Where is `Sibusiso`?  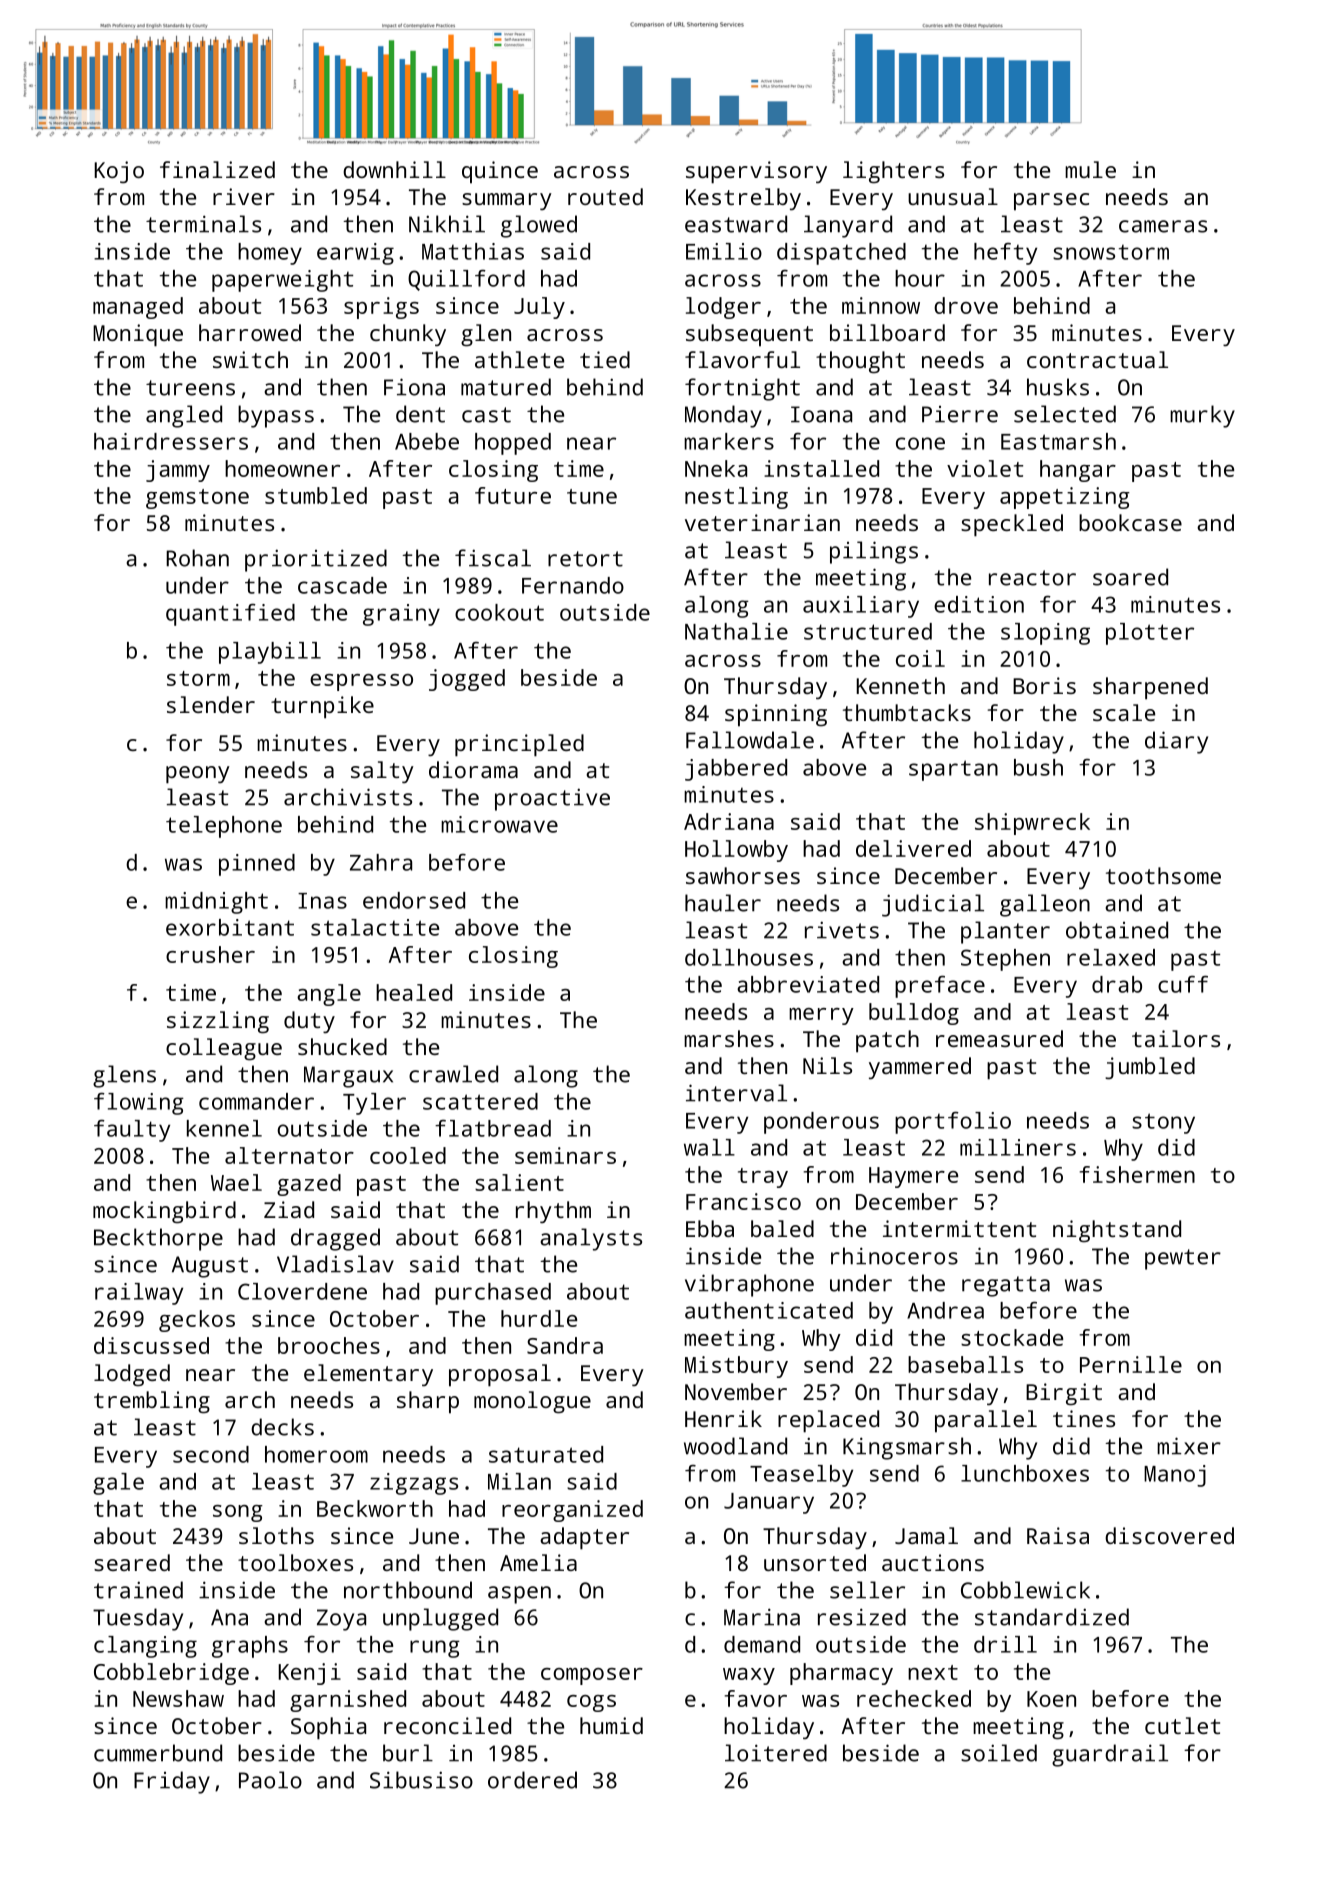
Sibusiso is located at coordinates (421, 1780).
